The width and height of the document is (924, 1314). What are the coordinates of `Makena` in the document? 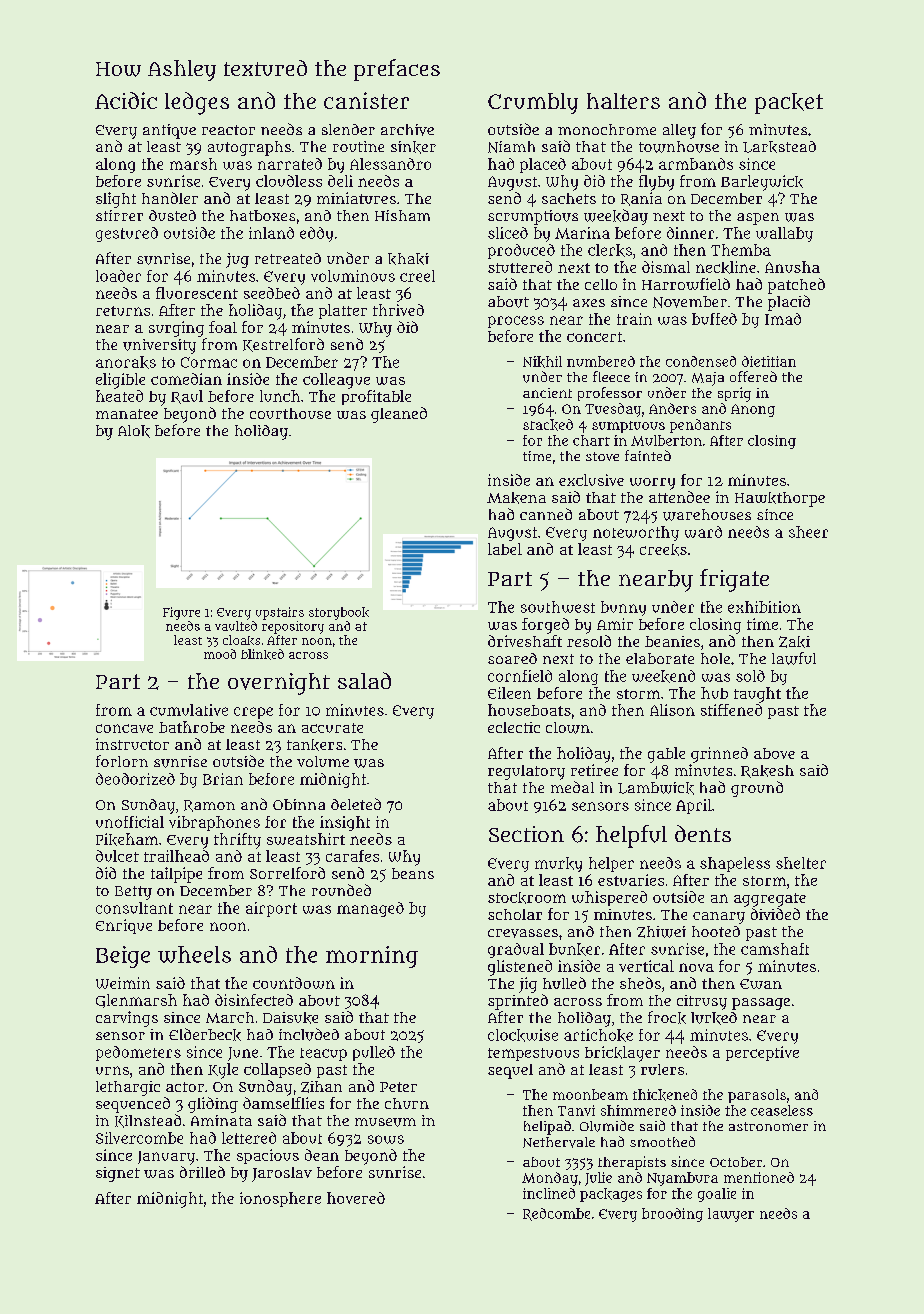 It's located at (516, 498).
